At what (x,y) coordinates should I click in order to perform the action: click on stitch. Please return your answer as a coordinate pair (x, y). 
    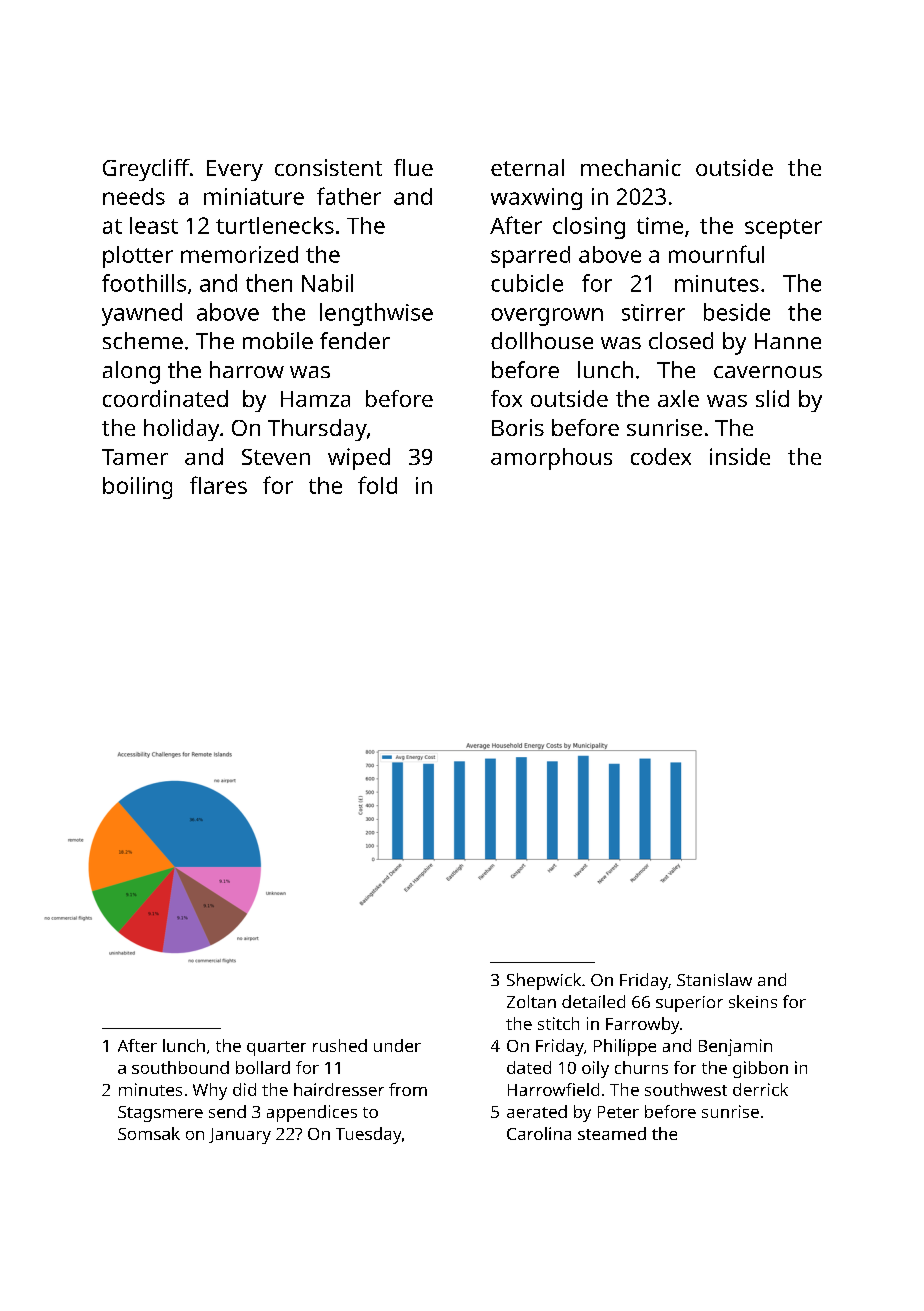
    Looking at the image, I should click on (558, 1023).
